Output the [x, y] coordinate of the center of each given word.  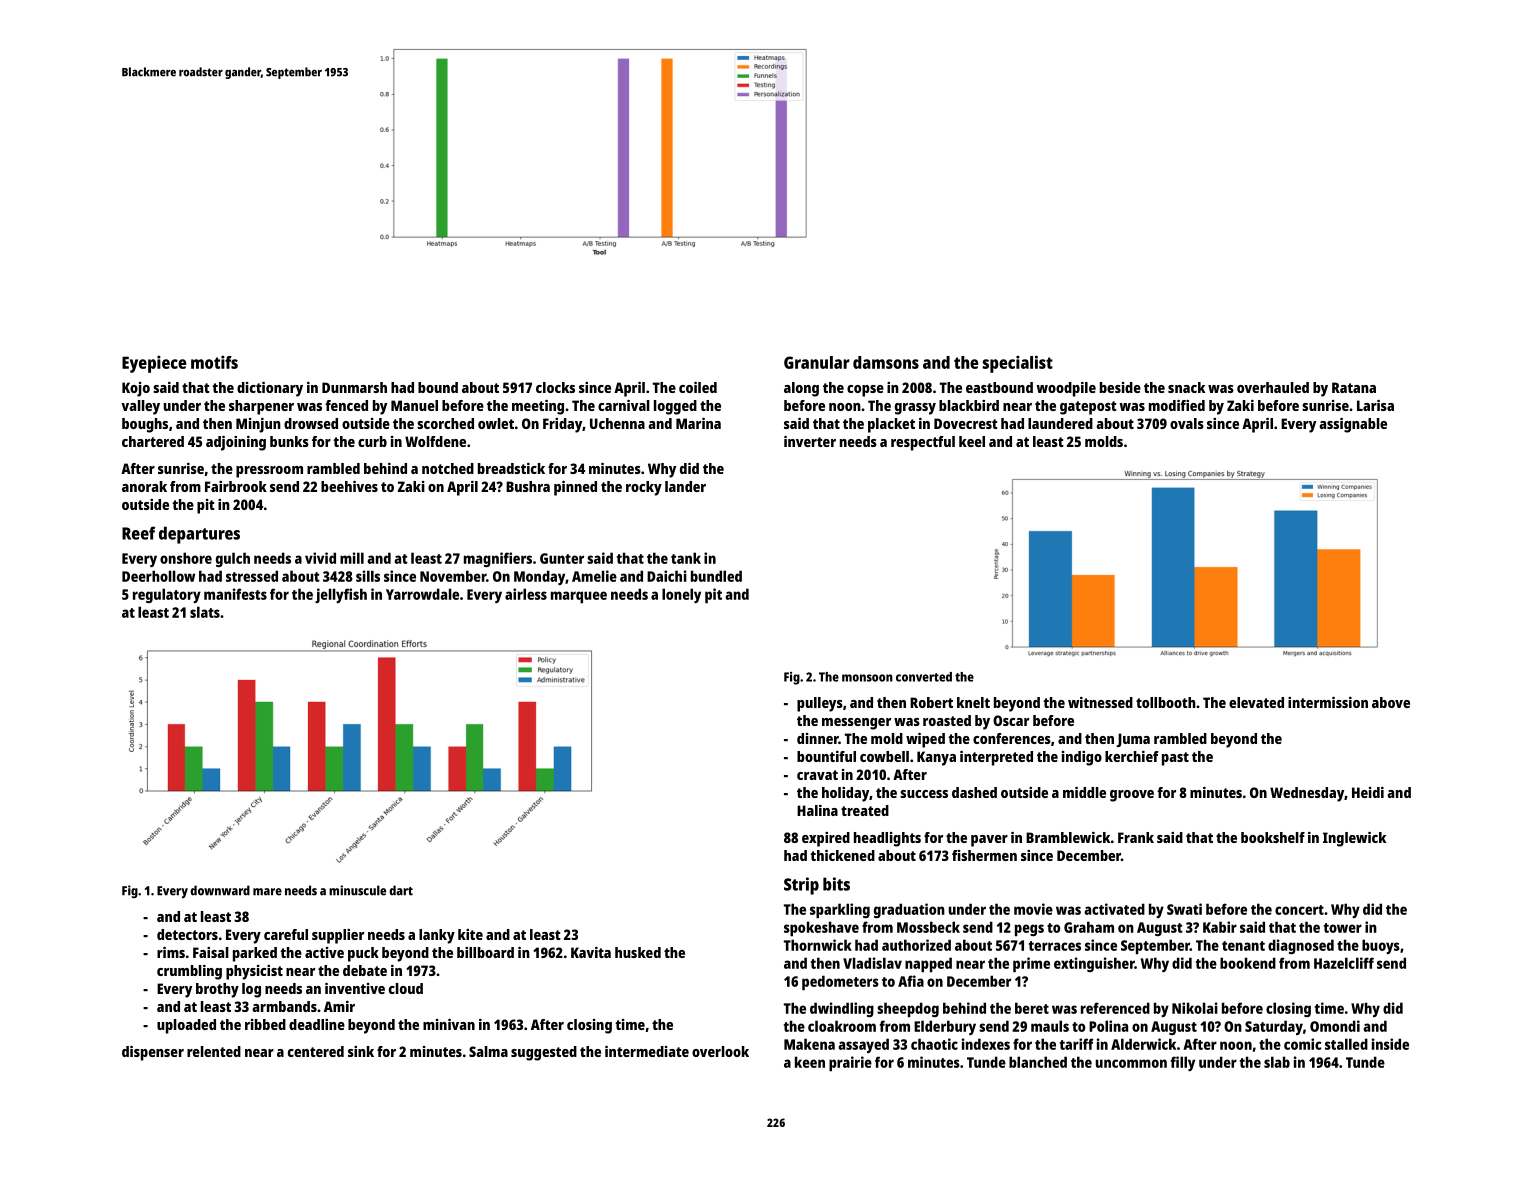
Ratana [1354, 387]
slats [205, 612]
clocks [555, 387]
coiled [698, 387]
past [1175, 759]
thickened [842, 855]
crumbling [189, 972]
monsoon [867, 678]
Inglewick [1354, 839]
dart [401, 890]
